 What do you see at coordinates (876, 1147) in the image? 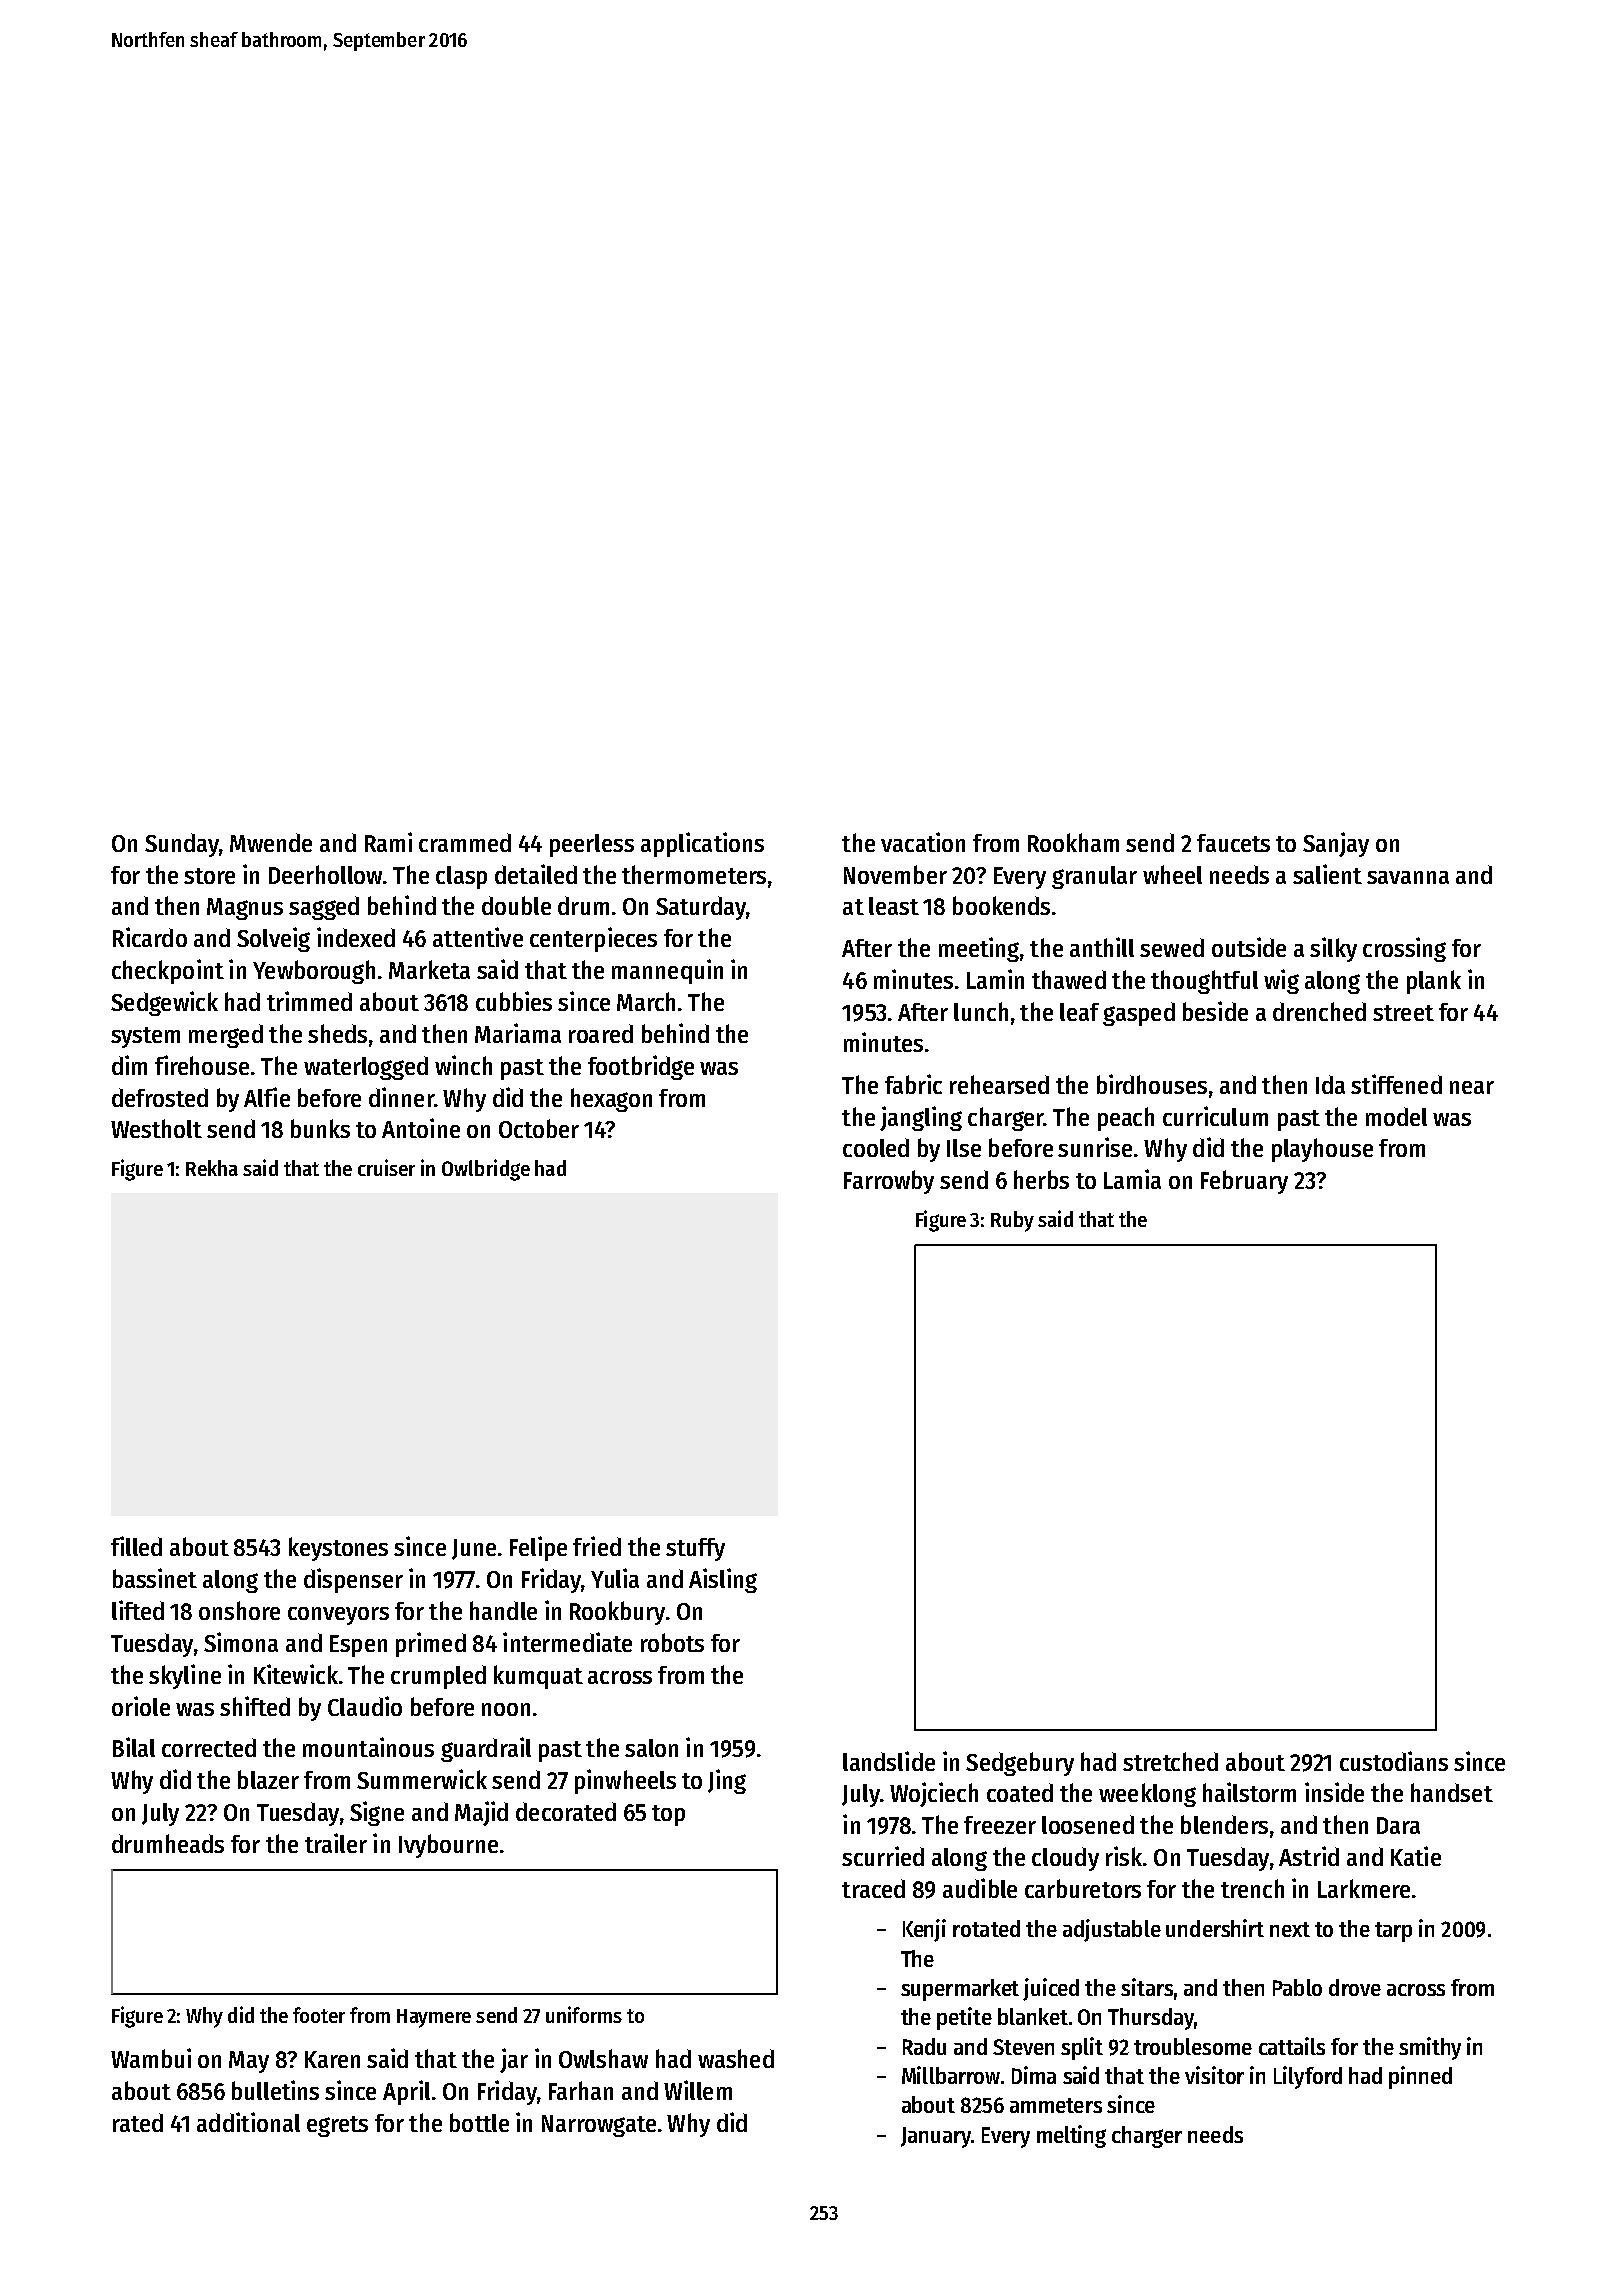
I see `cooled` at bounding box center [876, 1147].
